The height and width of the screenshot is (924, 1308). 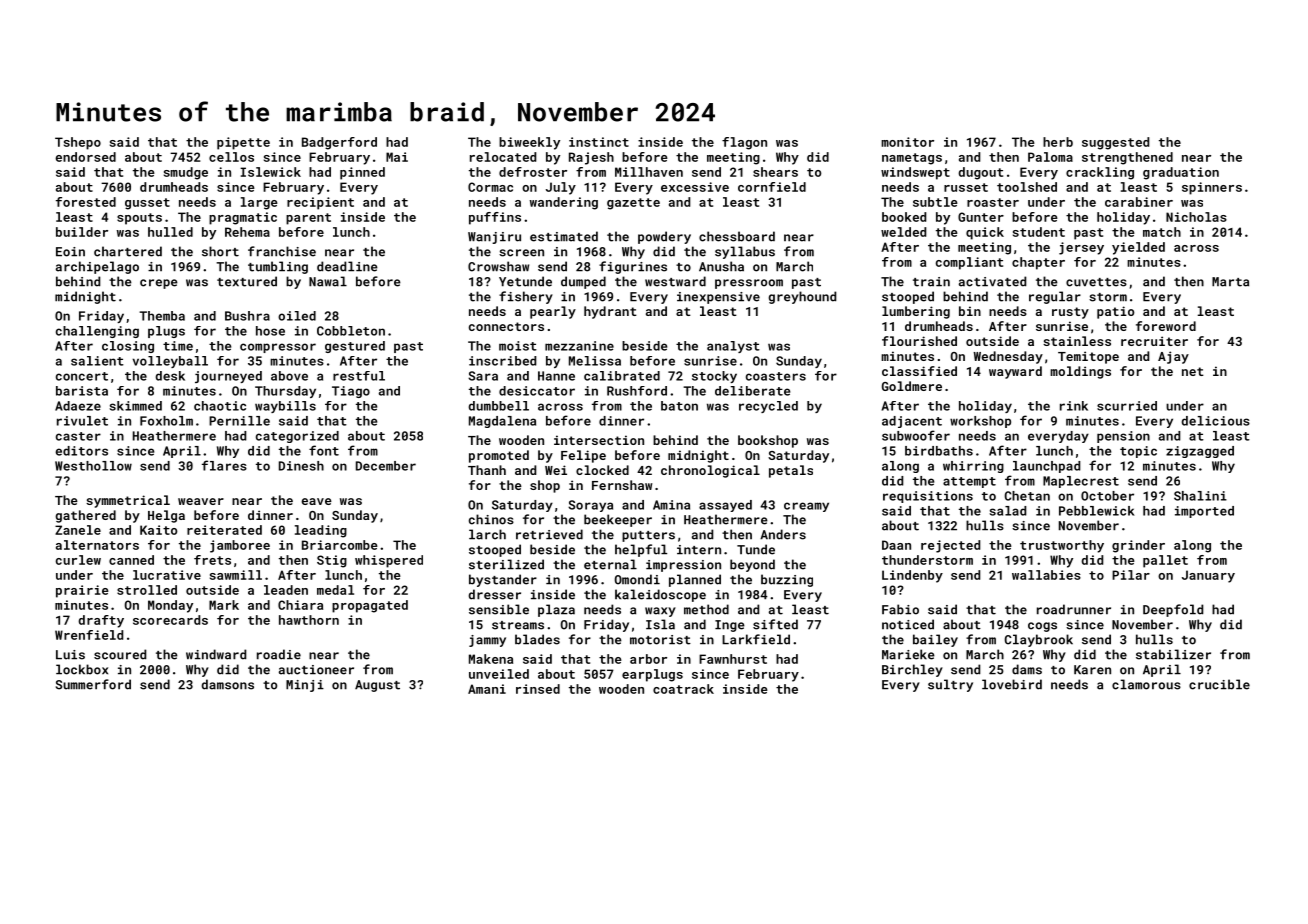 I want to click on Summerford, so click(x=93, y=684).
